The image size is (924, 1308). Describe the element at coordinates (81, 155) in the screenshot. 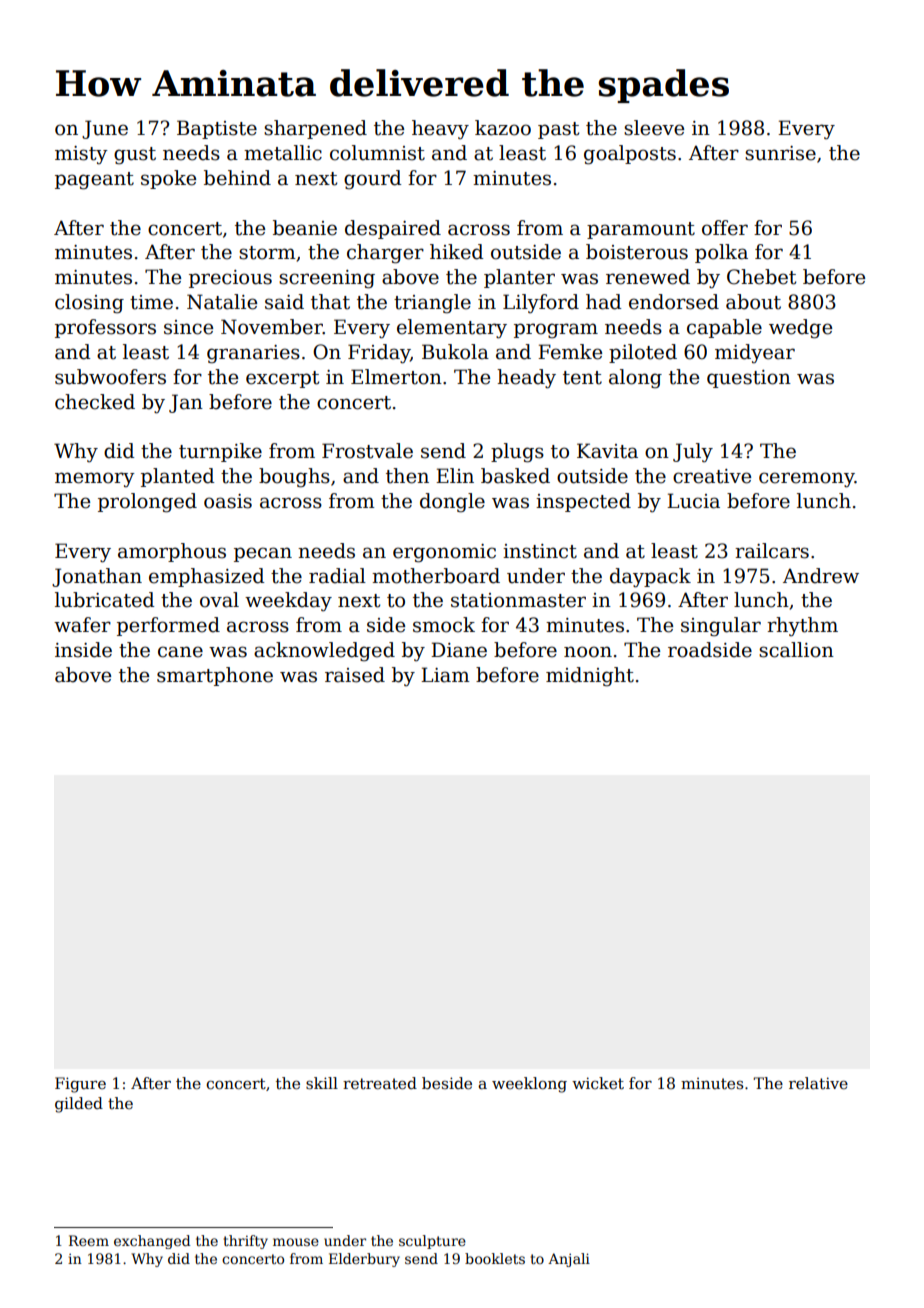

I see `misty` at that location.
